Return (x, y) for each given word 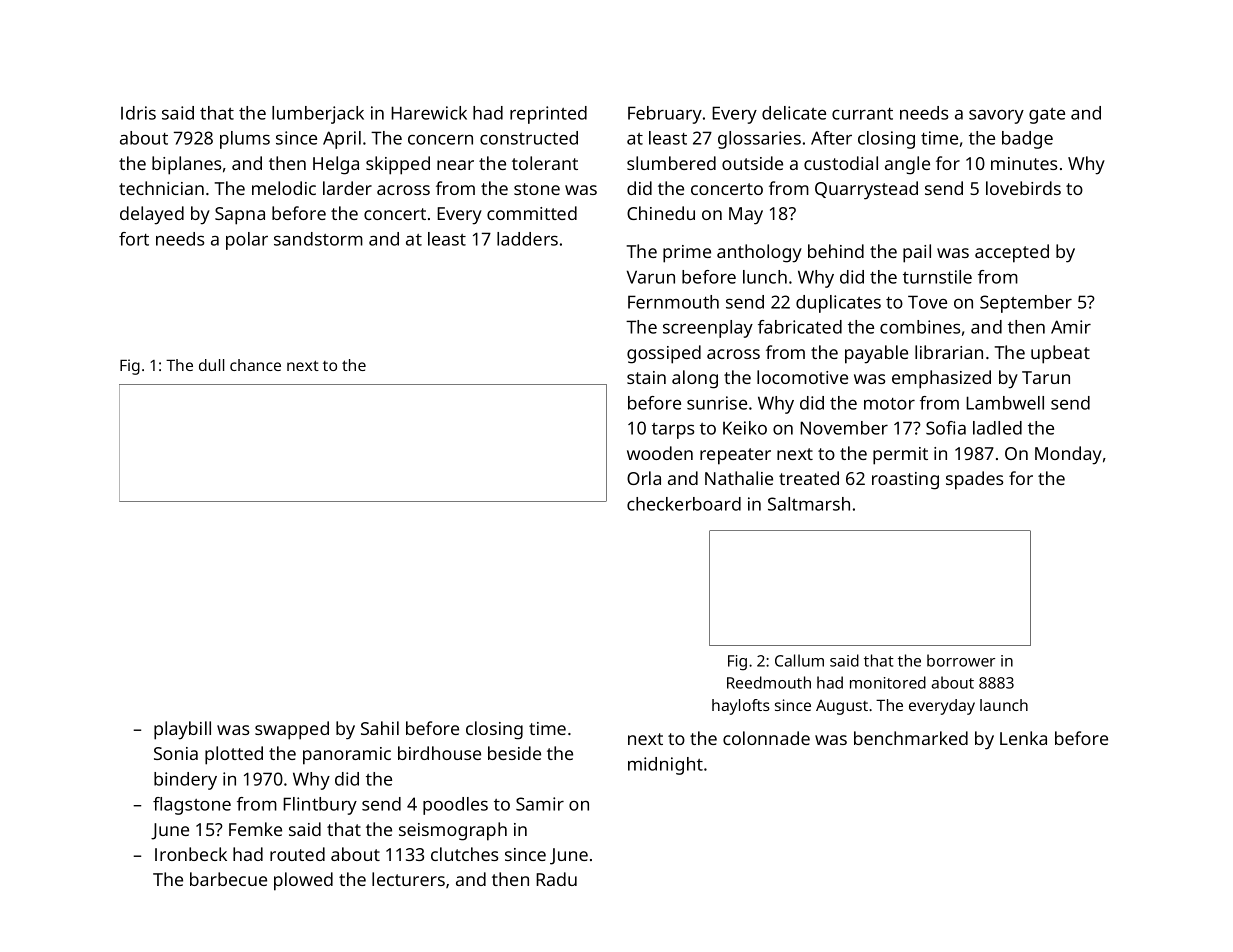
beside (514, 753)
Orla (644, 478)
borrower (961, 660)
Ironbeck (191, 854)
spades (974, 480)
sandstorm (318, 239)
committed (532, 213)
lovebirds (1023, 188)
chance (255, 365)
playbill (182, 730)
